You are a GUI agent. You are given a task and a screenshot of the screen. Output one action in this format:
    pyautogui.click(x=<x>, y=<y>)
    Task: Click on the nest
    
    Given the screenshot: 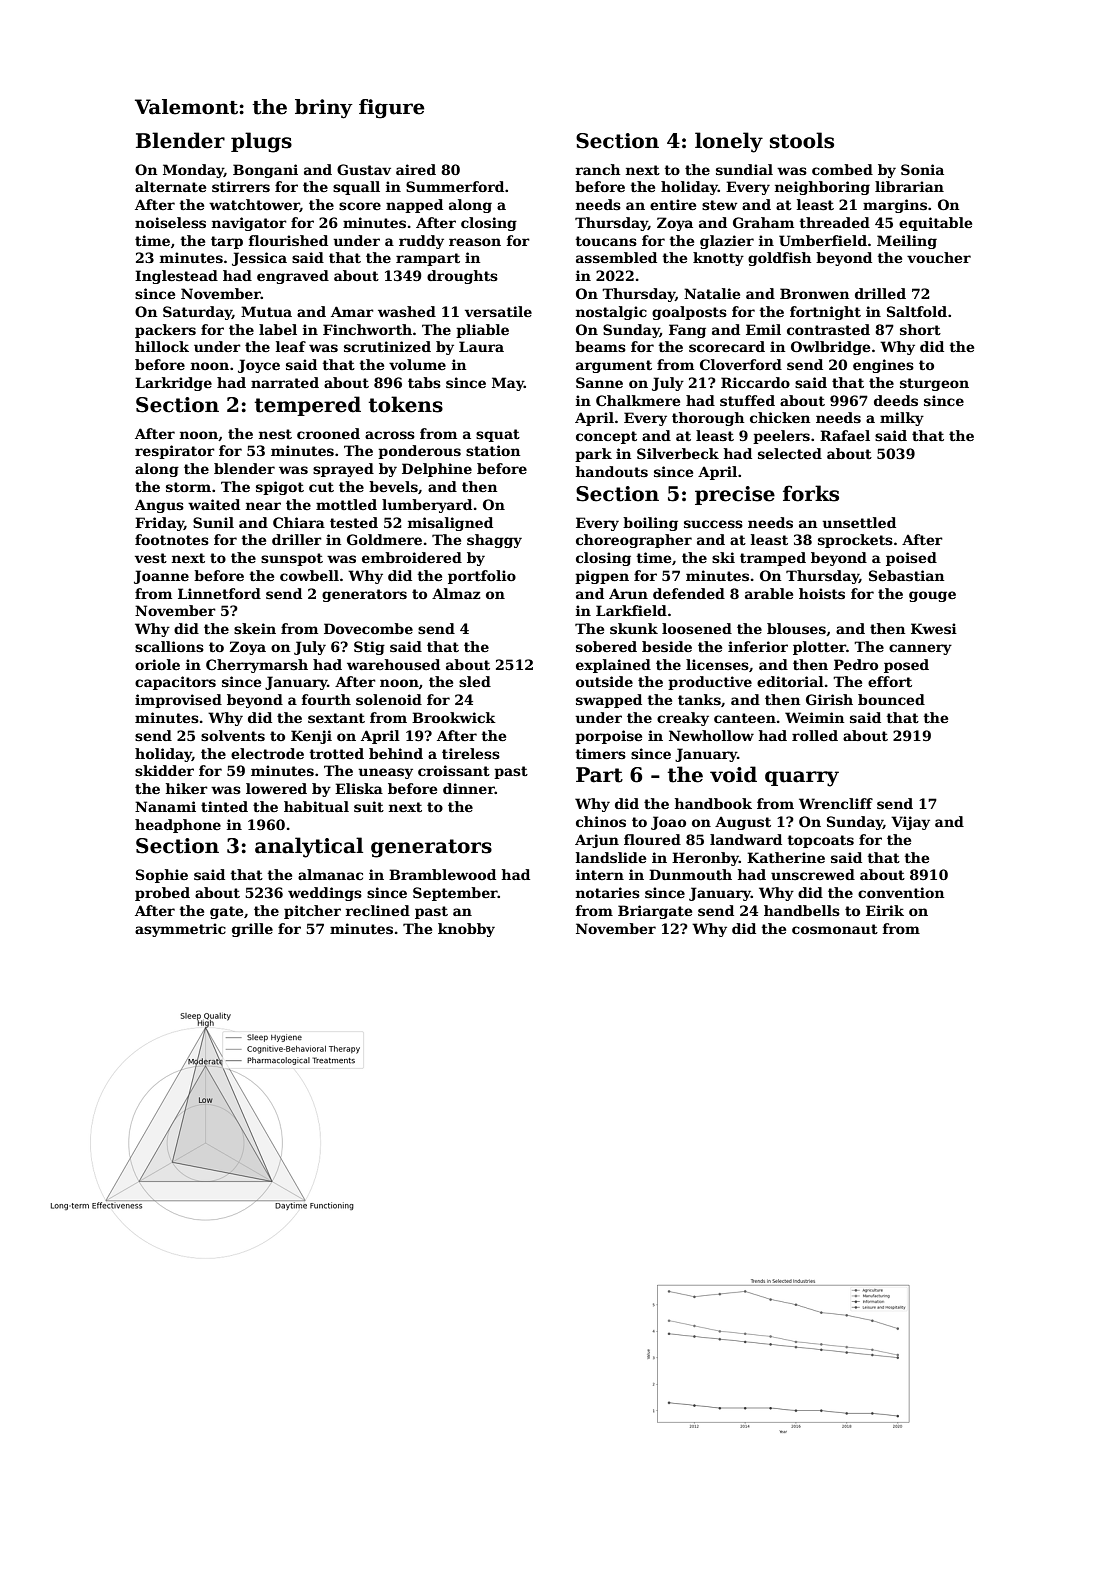 What is the action you would take?
    pyautogui.click(x=275, y=434)
